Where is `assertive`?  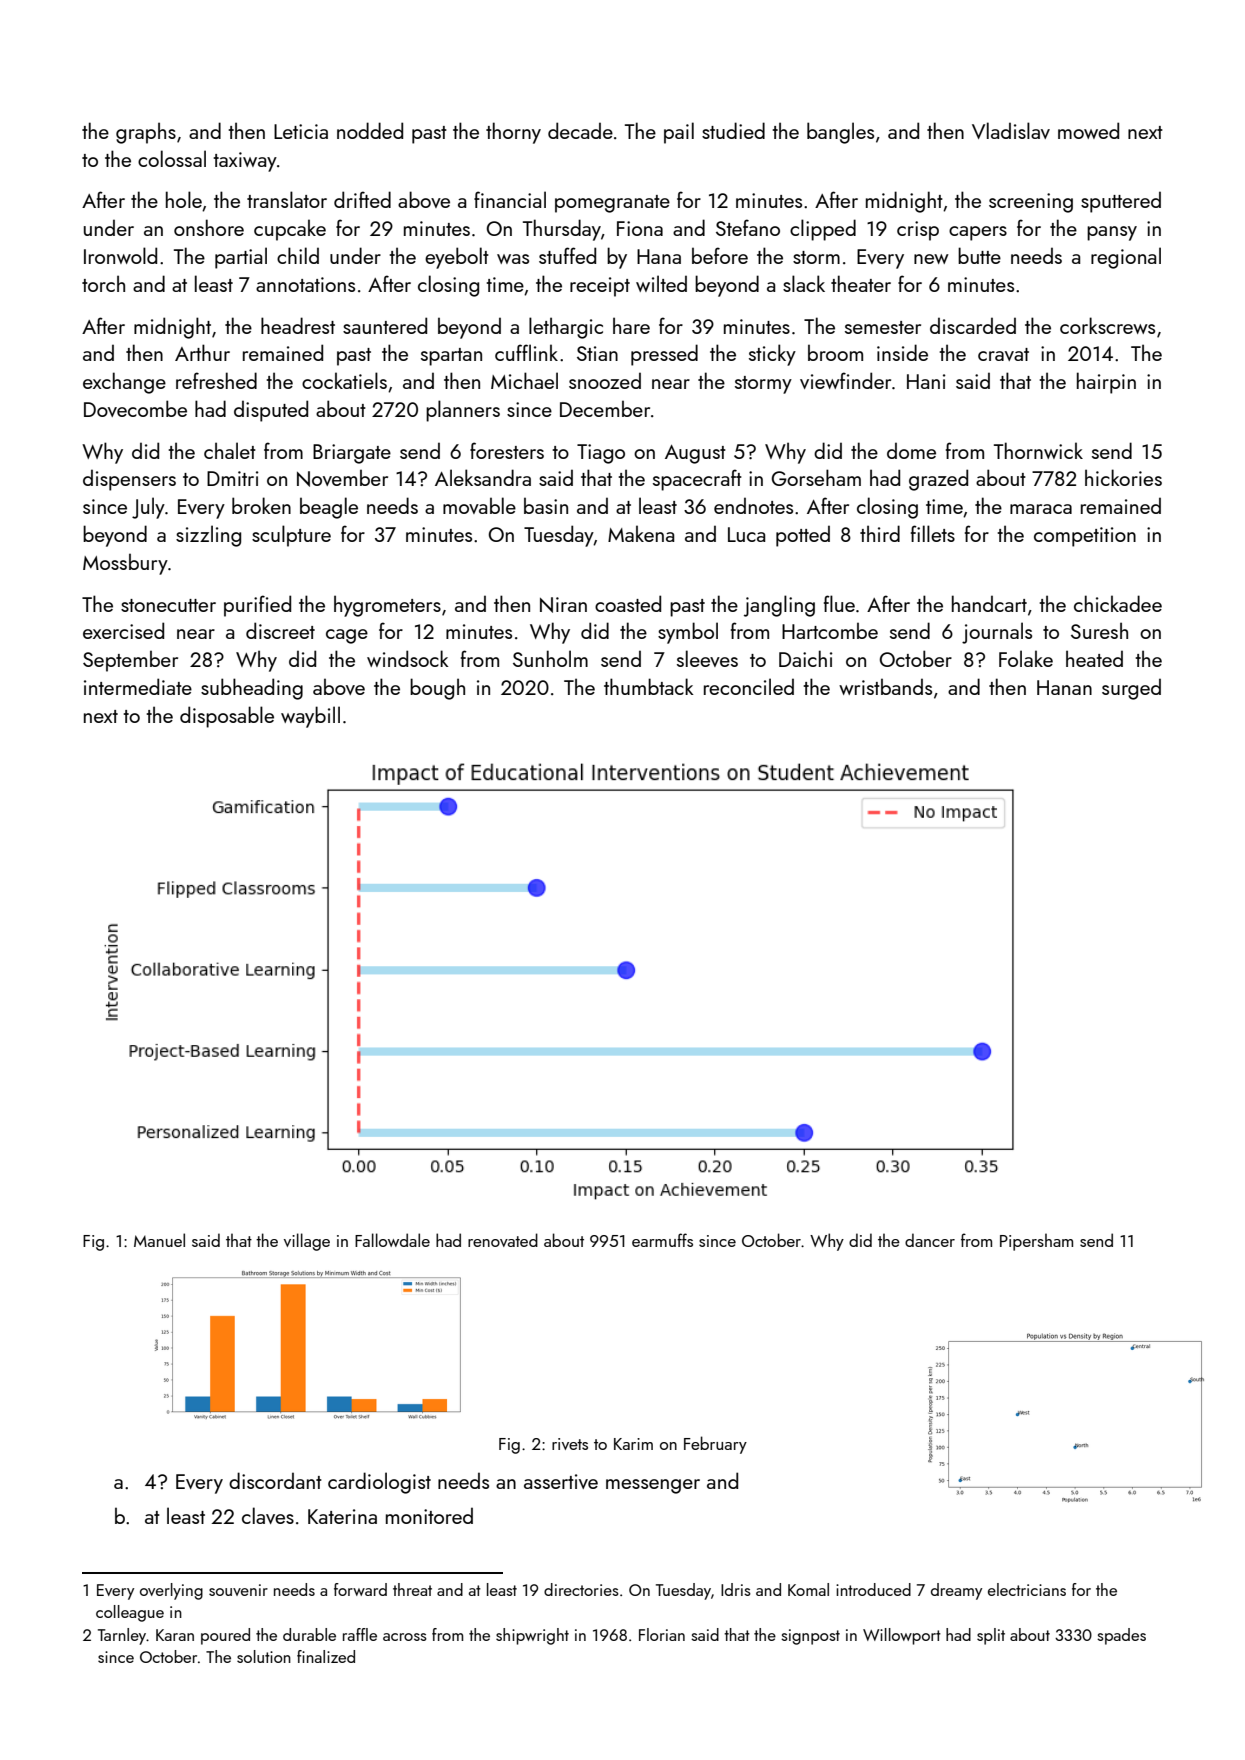
assertive is located at coordinates (561, 1481).
